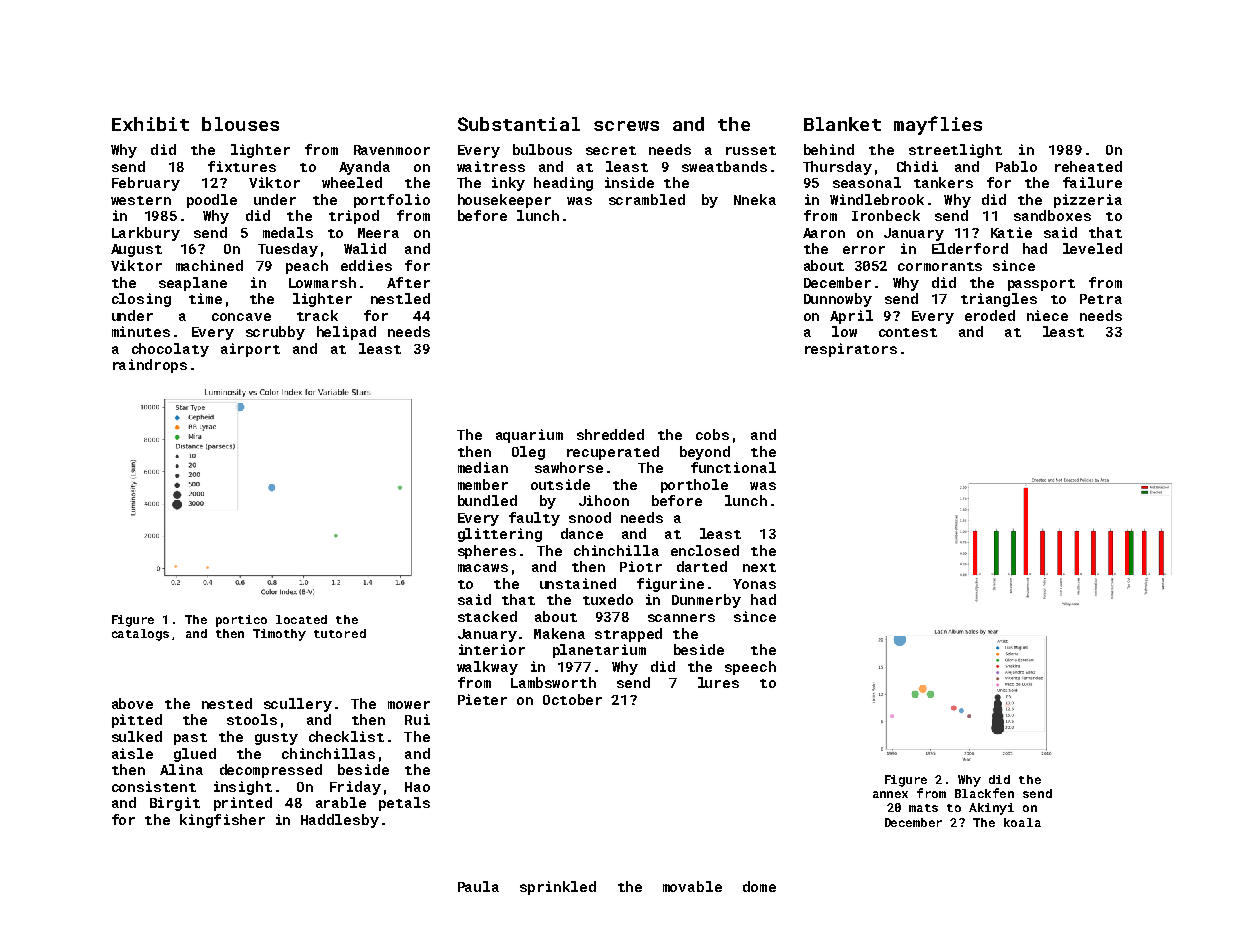  What do you see at coordinates (851, 350) in the page?
I see `respirators` at bounding box center [851, 350].
